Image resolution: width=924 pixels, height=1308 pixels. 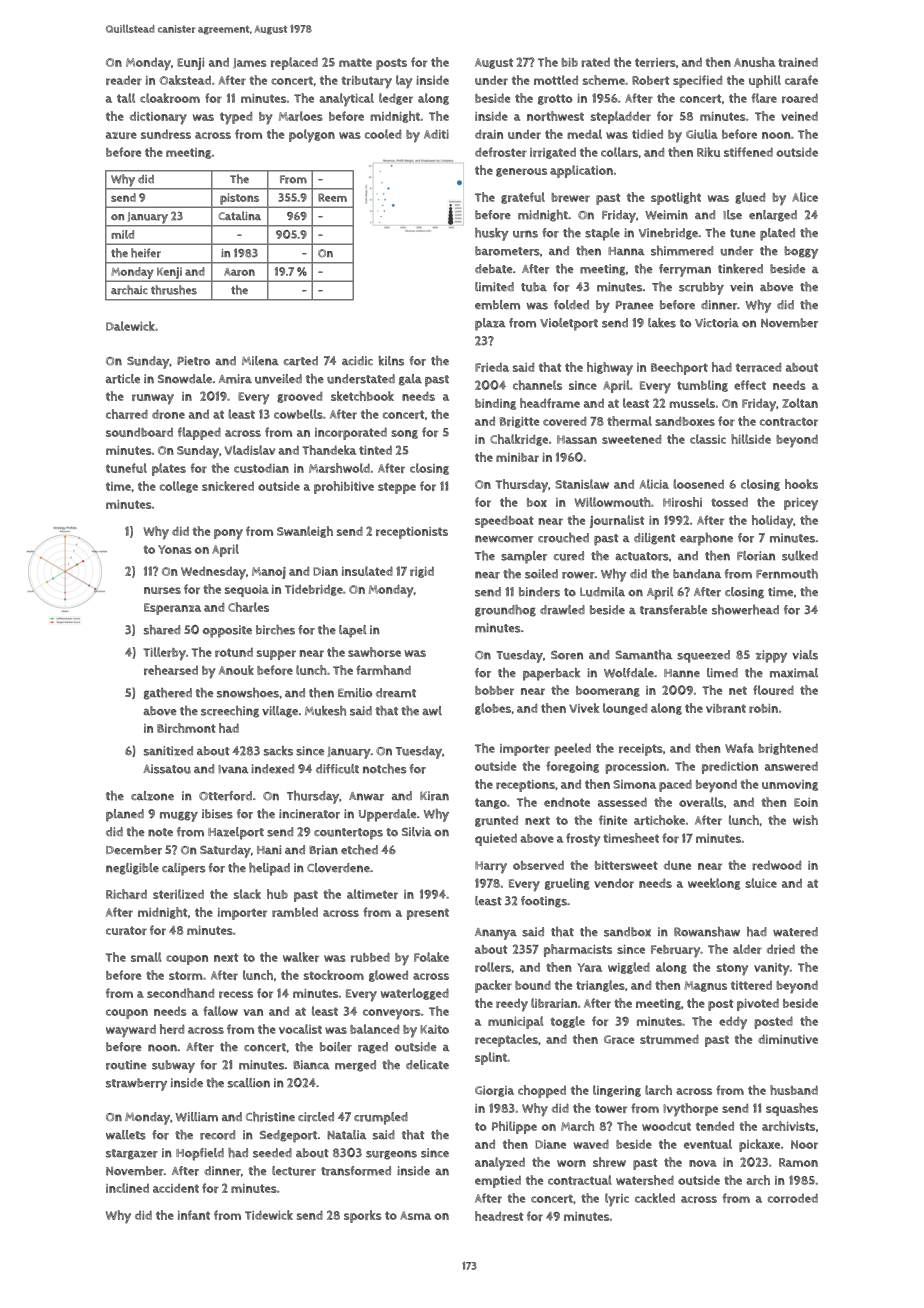 What do you see at coordinates (556, 80) in the screenshot?
I see `mottled` at bounding box center [556, 80].
